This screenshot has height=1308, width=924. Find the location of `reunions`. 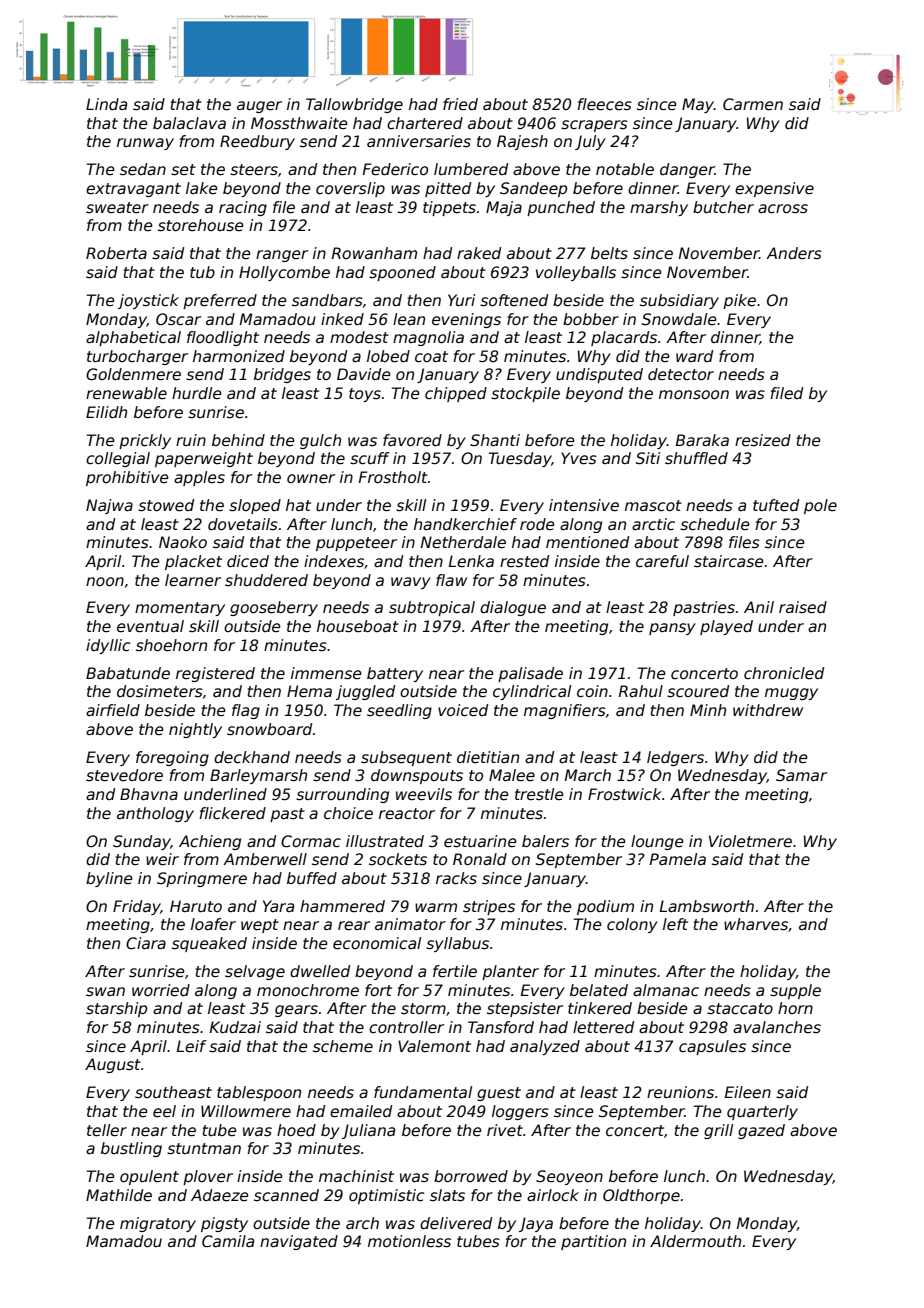

reunions is located at coordinates (680, 1092).
